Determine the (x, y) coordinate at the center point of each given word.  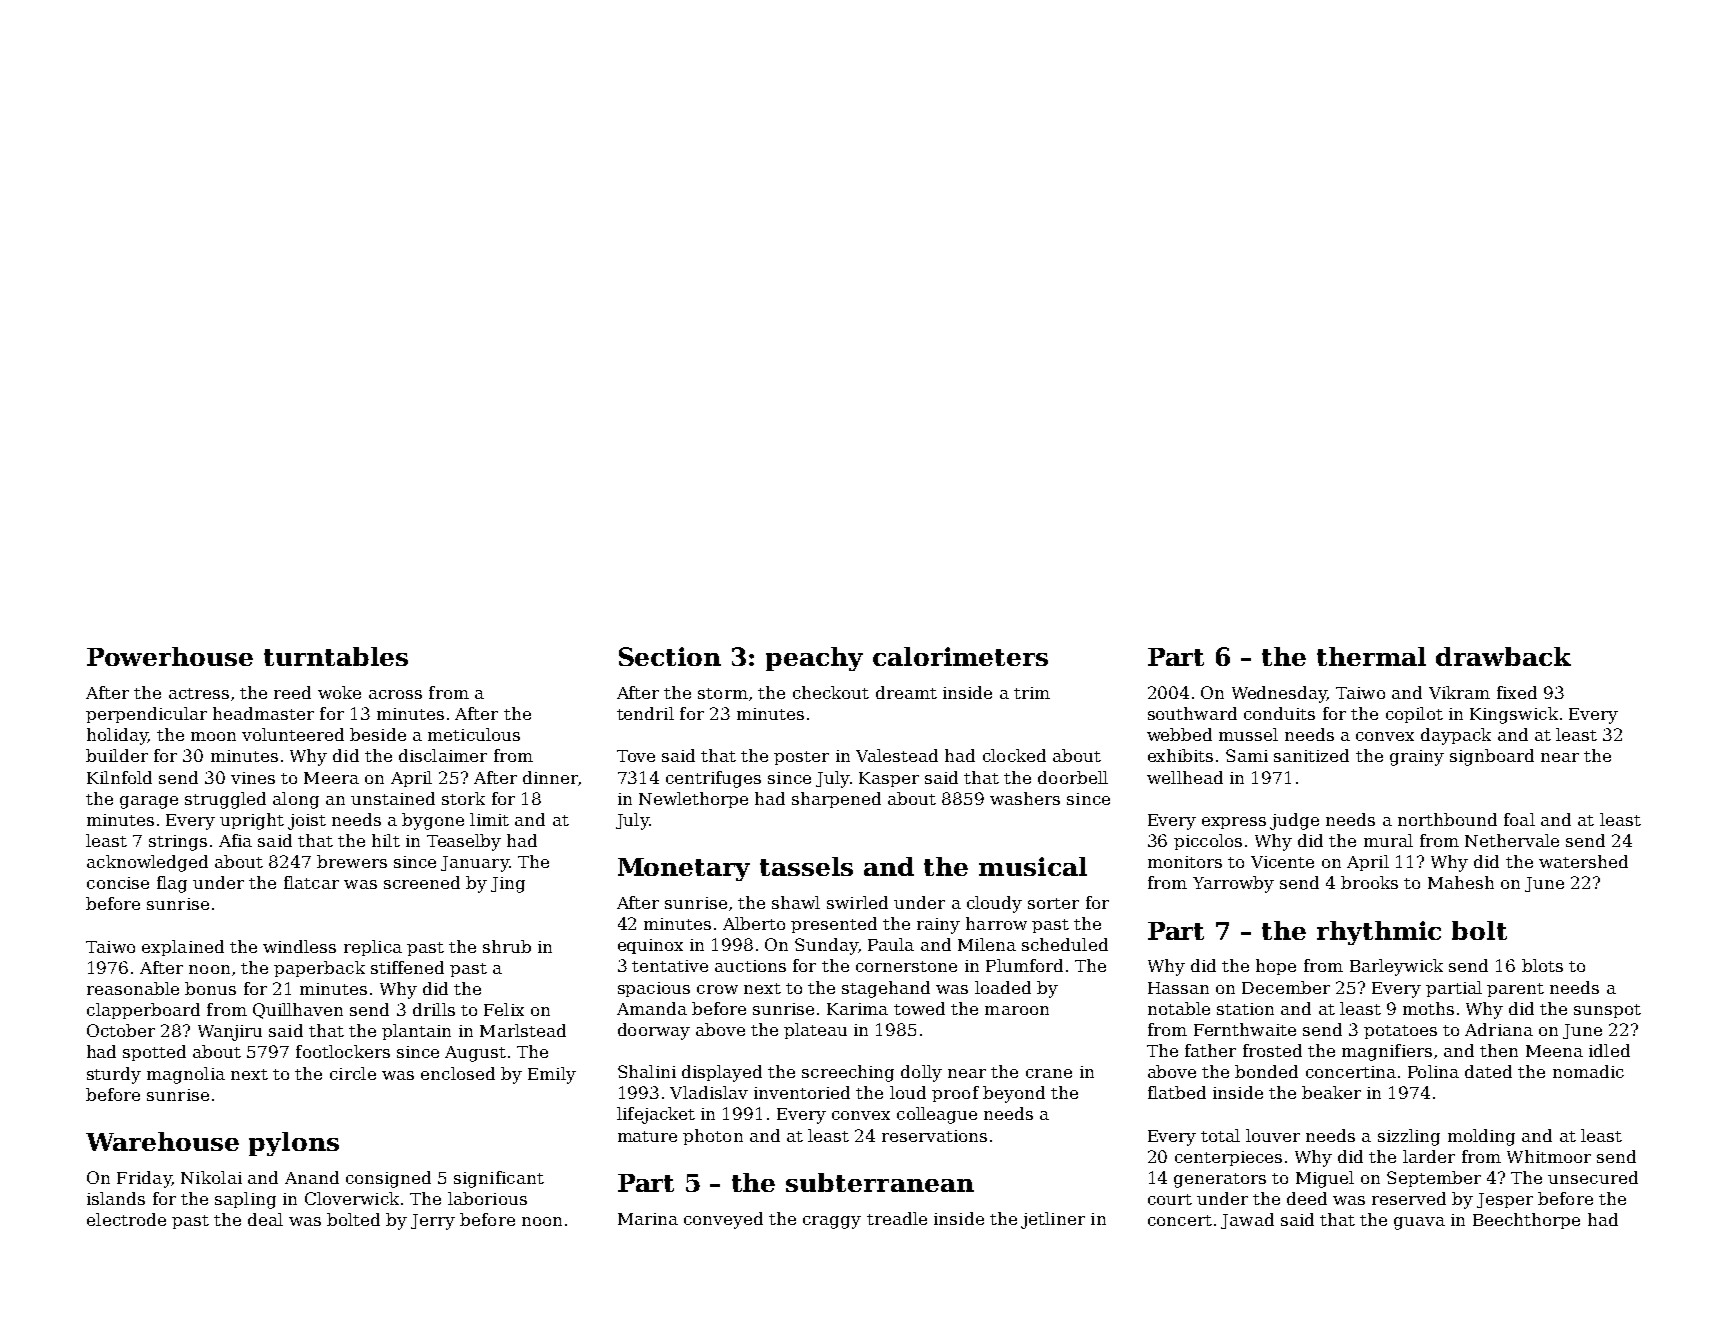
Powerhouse (170, 656)
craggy (832, 1222)
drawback (1503, 656)
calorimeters (960, 656)
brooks (1369, 882)
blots (1542, 965)
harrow (996, 923)
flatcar (311, 882)
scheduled (1065, 944)
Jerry (433, 1222)
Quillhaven (298, 1011)
